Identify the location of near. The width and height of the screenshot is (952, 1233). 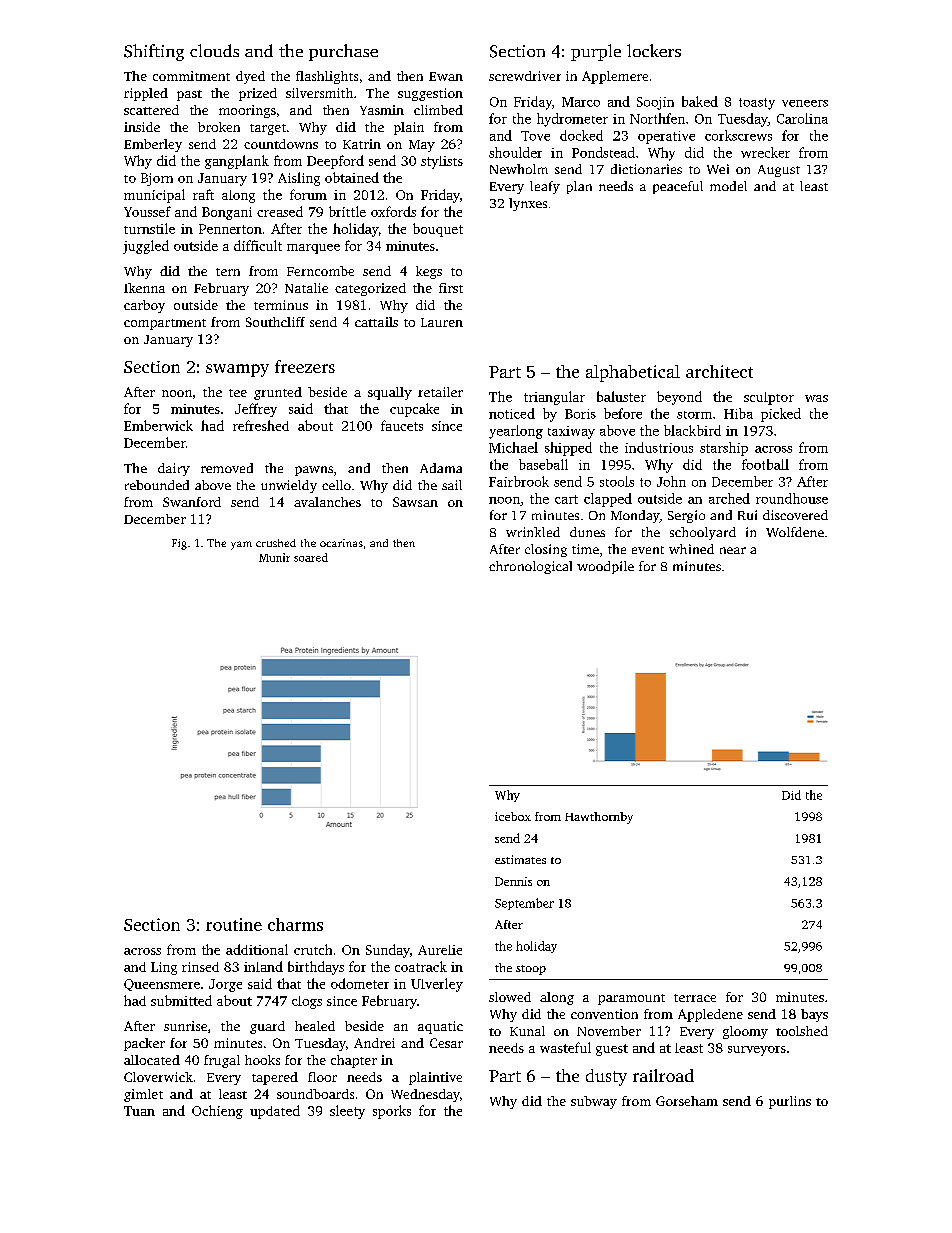
(733, 550).
